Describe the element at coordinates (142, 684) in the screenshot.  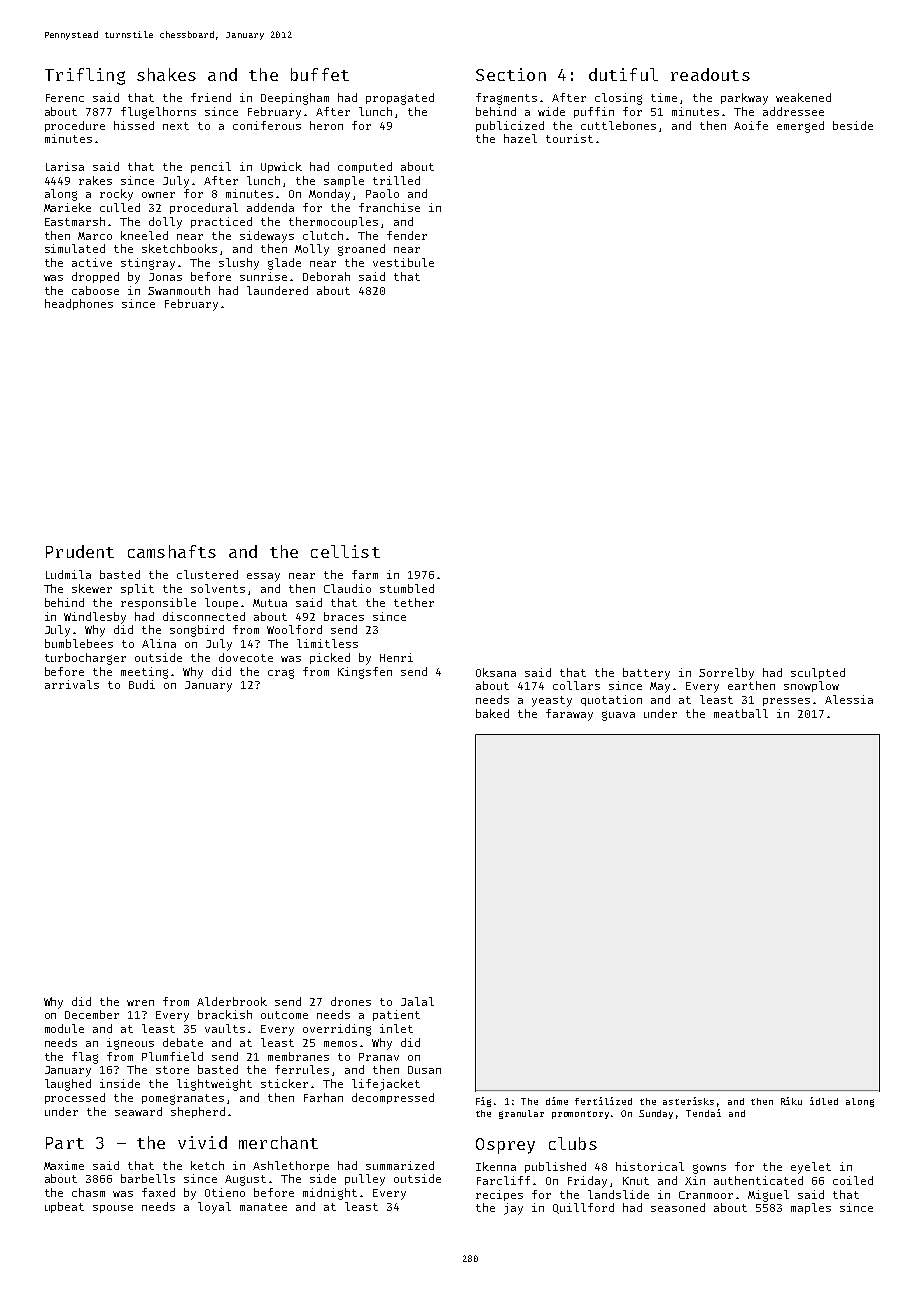
I see `Budi` at that location.
